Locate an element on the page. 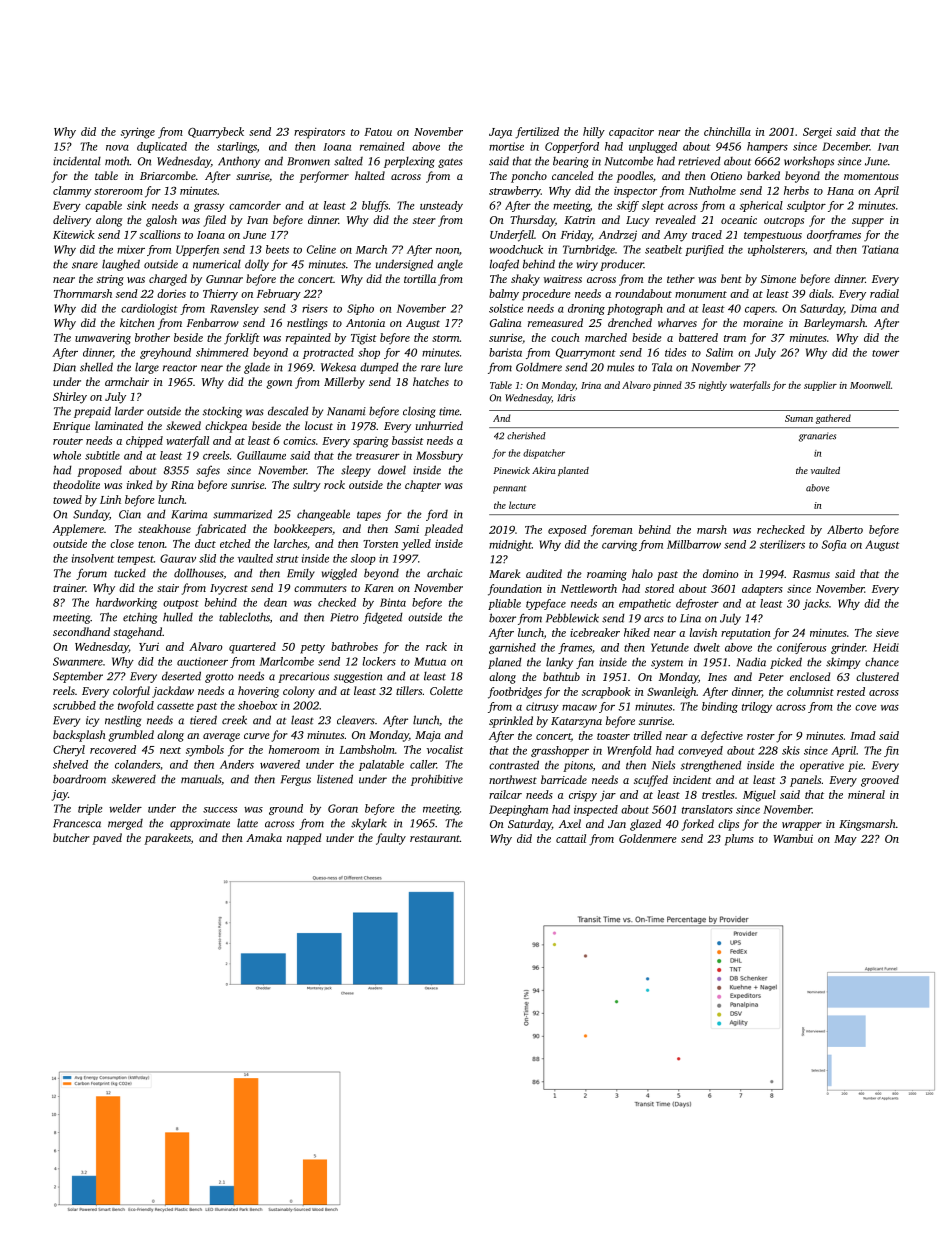 This document has height=1233, width=952. fertilized is located at coordinates (537, 133).
